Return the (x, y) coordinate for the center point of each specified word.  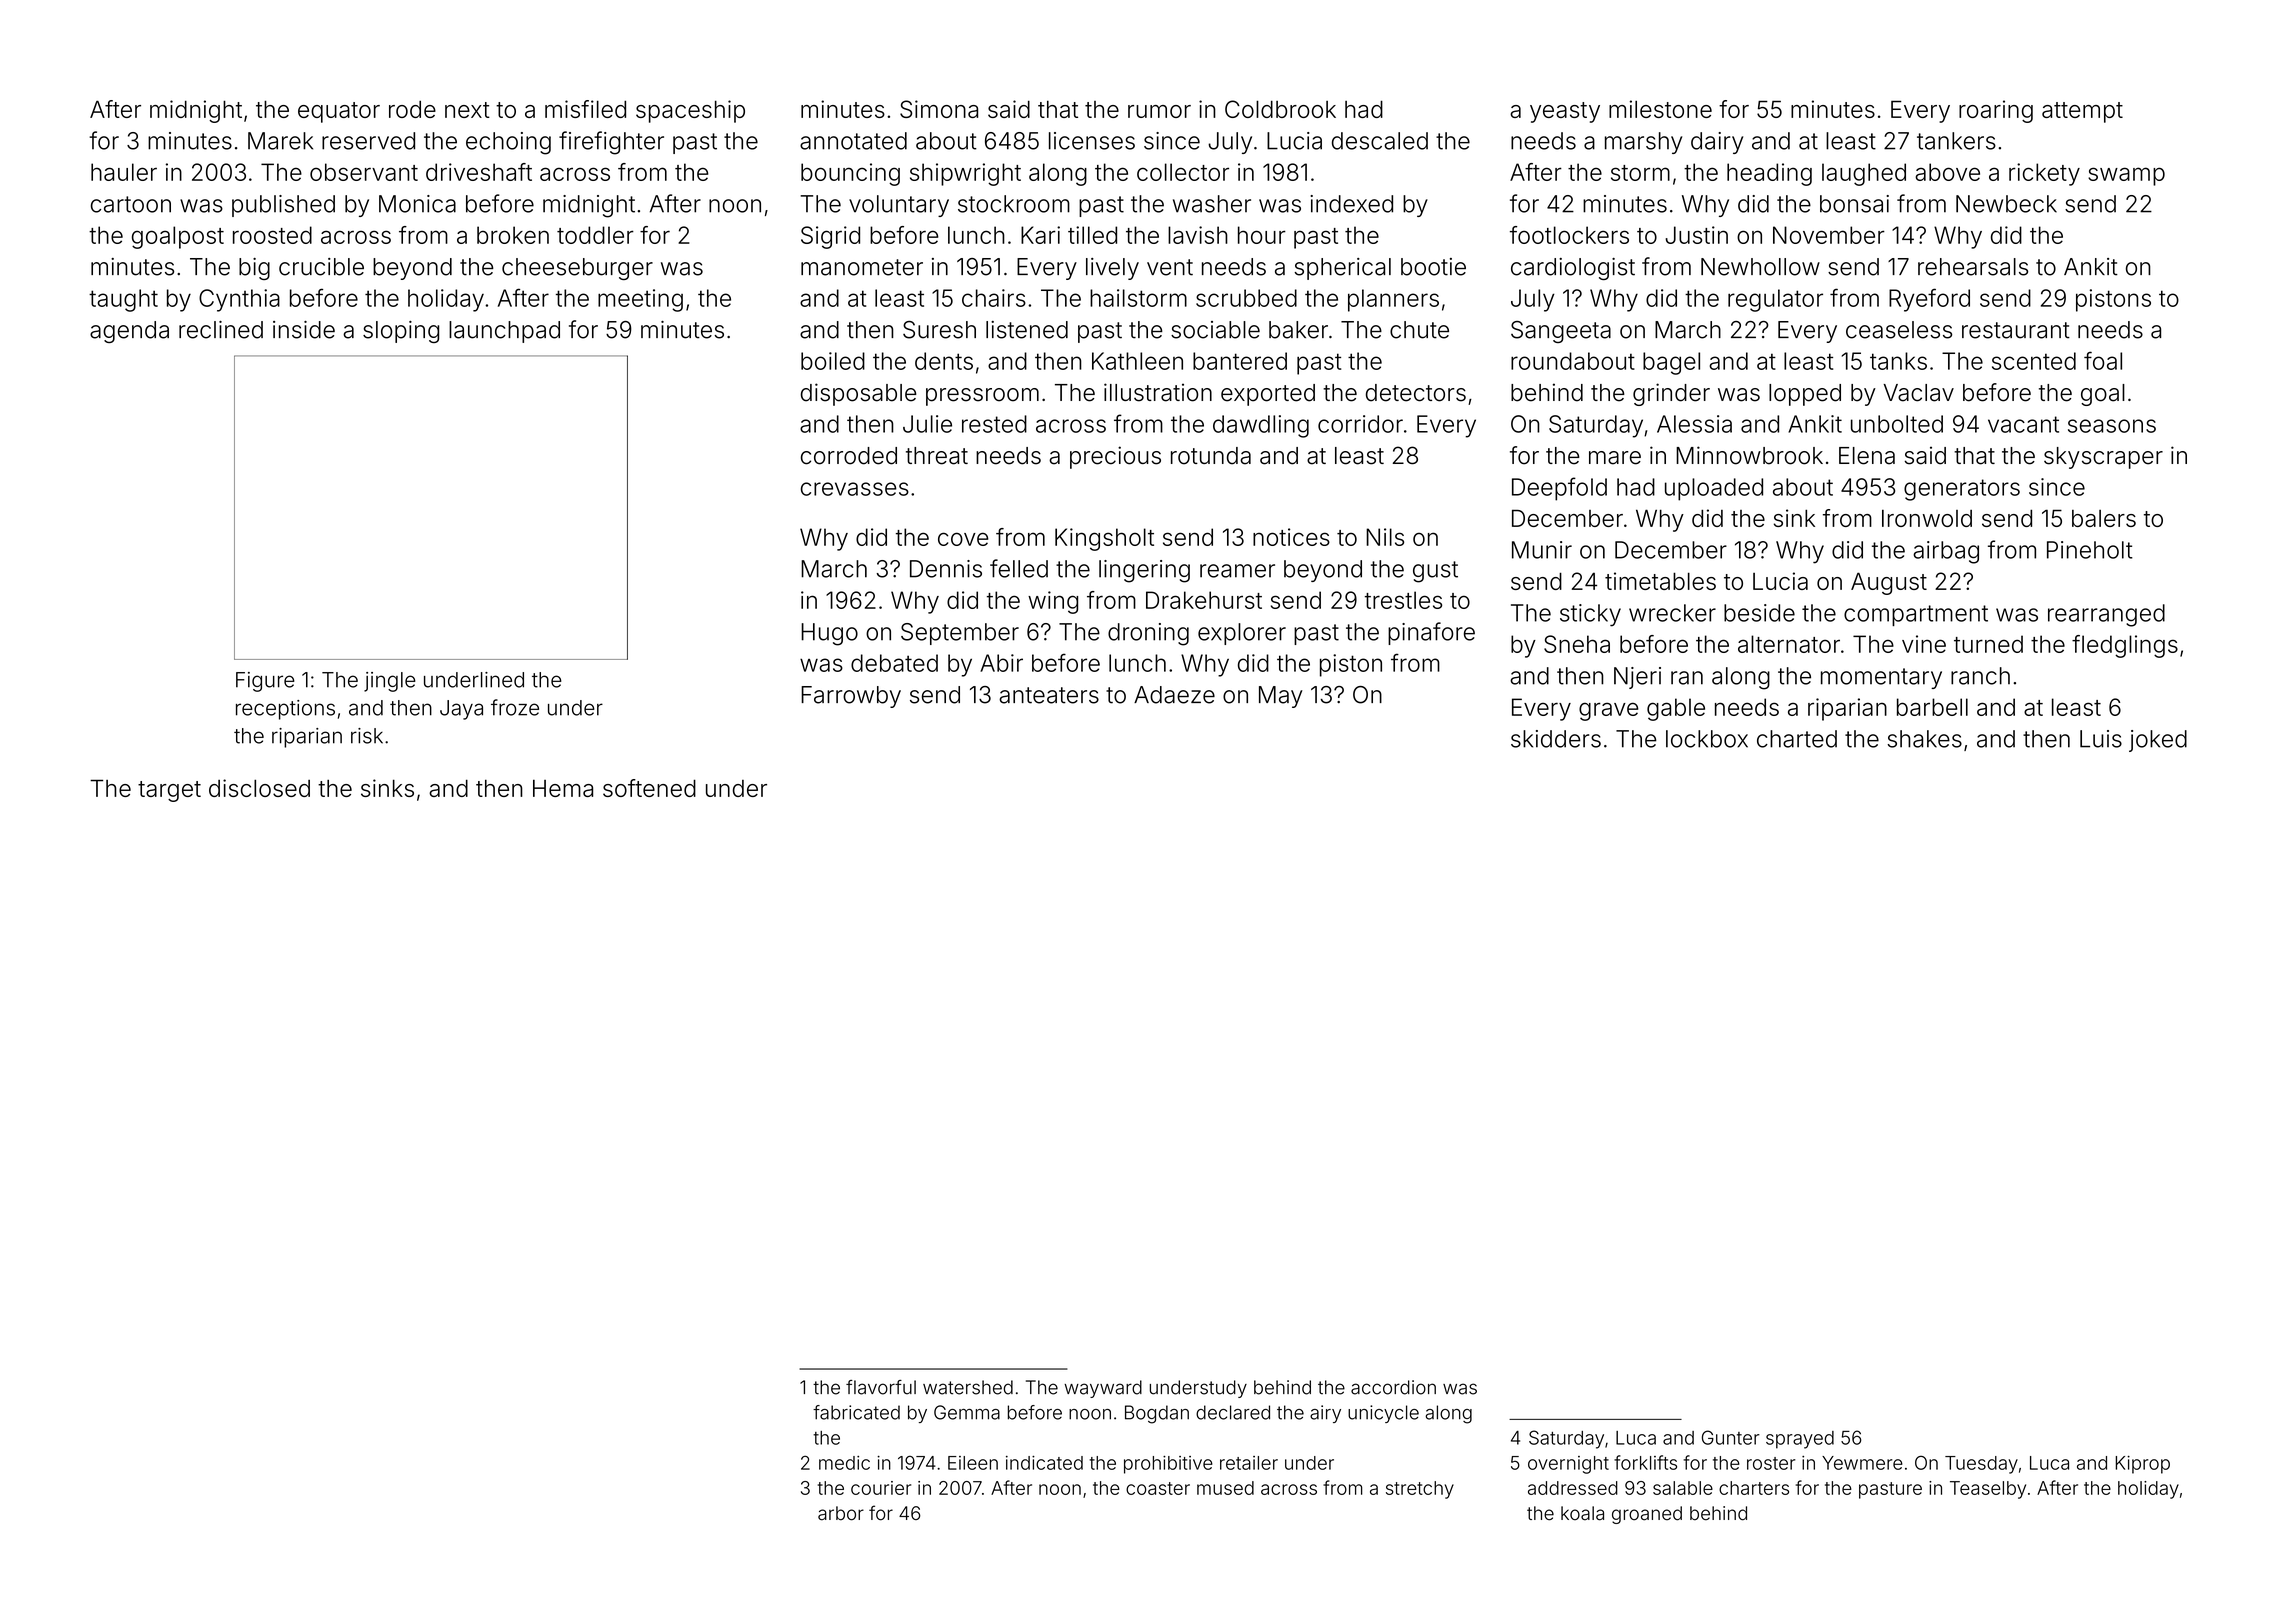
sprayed (1800, 1440)
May (1281, 697)
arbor (841, 1513)
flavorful (881, 1387)
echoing (508, 143)
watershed (968, 1387)
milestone (1660, 109)
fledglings (2125, 646)
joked (2158, 741)
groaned (1647, 1515)
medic (844, 1463)
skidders (1556, 739)
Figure (265, 682)
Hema (563, 788)
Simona (939, 109)
